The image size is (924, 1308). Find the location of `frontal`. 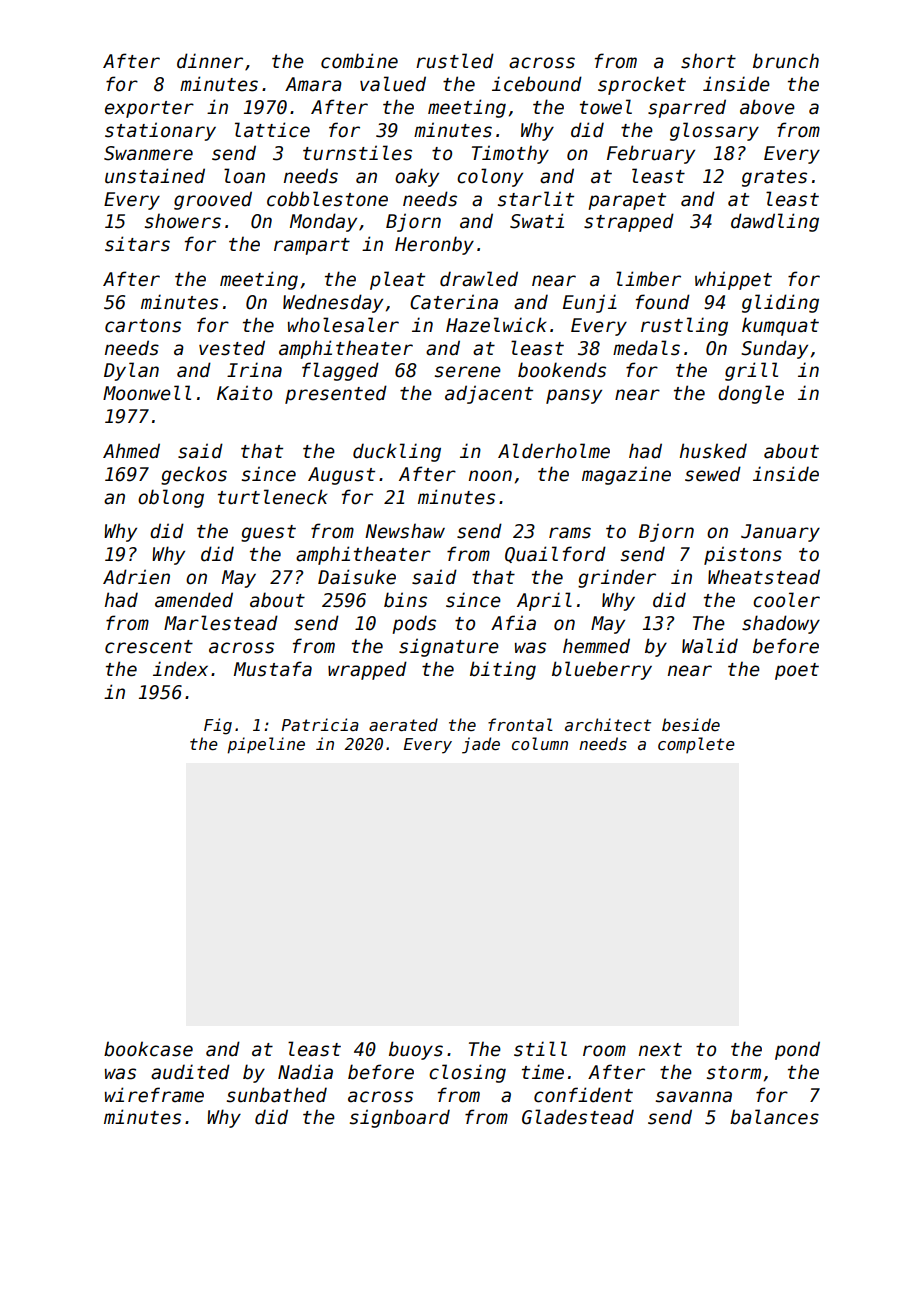

frontal is located at coordinates (520, 724).
